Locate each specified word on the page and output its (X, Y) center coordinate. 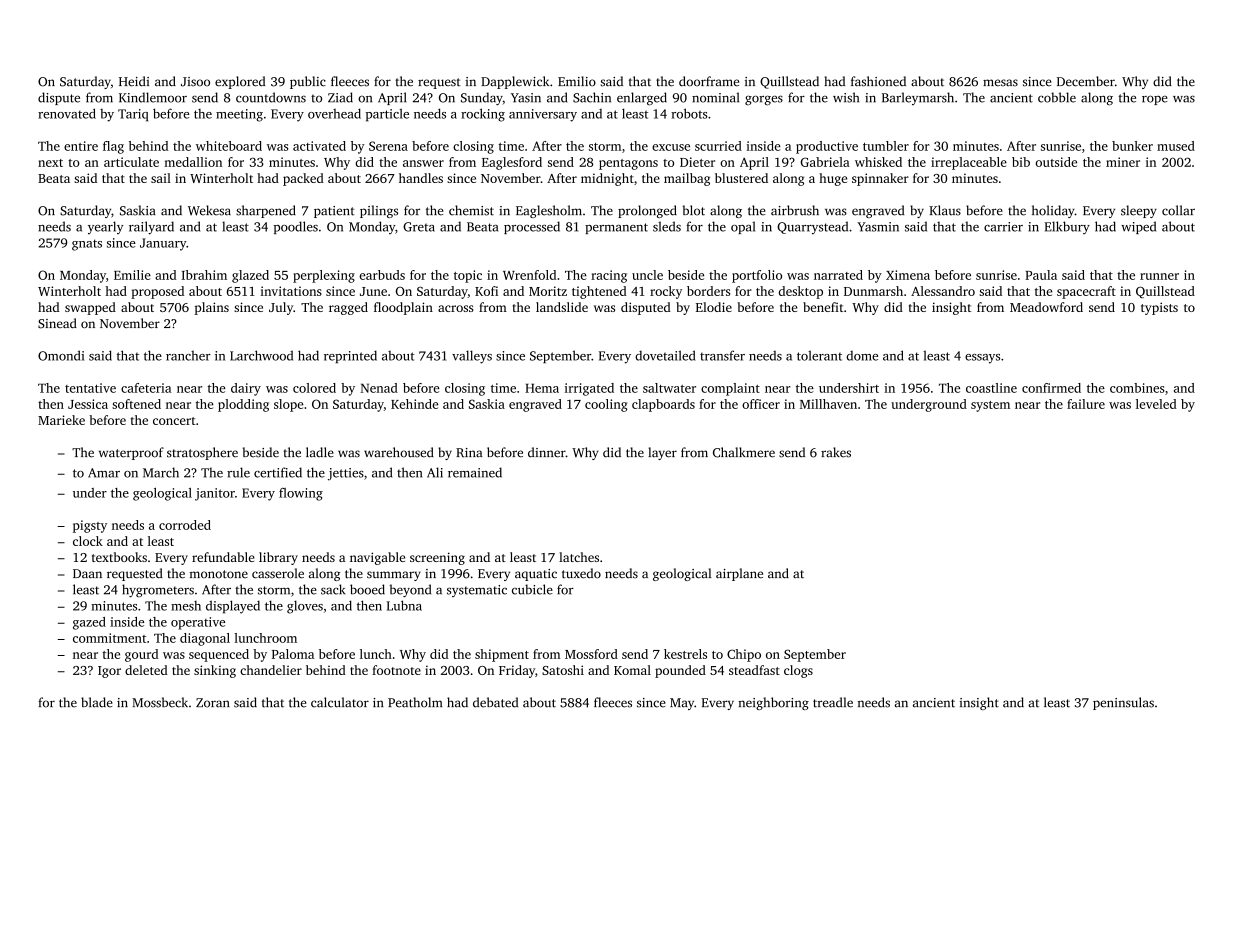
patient (334, 212)
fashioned (878, 81)
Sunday (482, 98)
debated (495, 702)
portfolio (757, 276)
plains (212, 308)
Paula (1041, 275)
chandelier (271, 670)
